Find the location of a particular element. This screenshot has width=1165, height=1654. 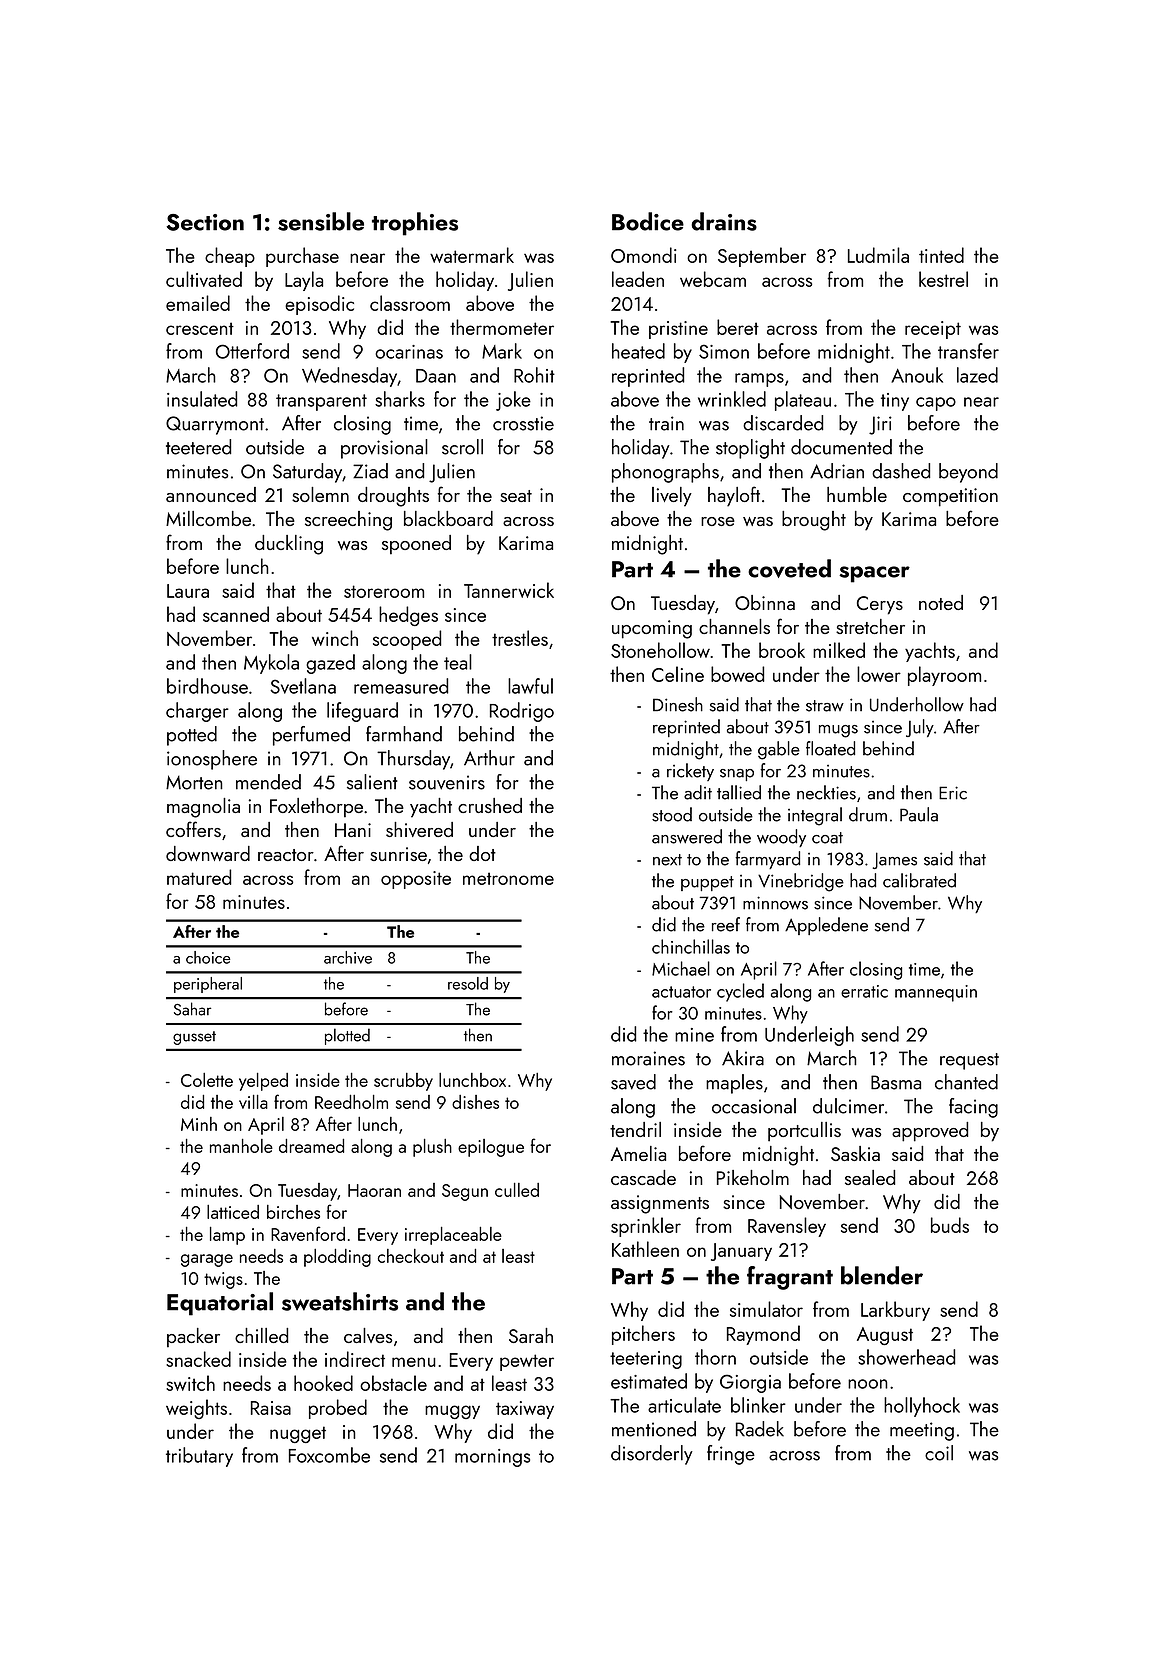

drains is located at coordinates (724, 221).
